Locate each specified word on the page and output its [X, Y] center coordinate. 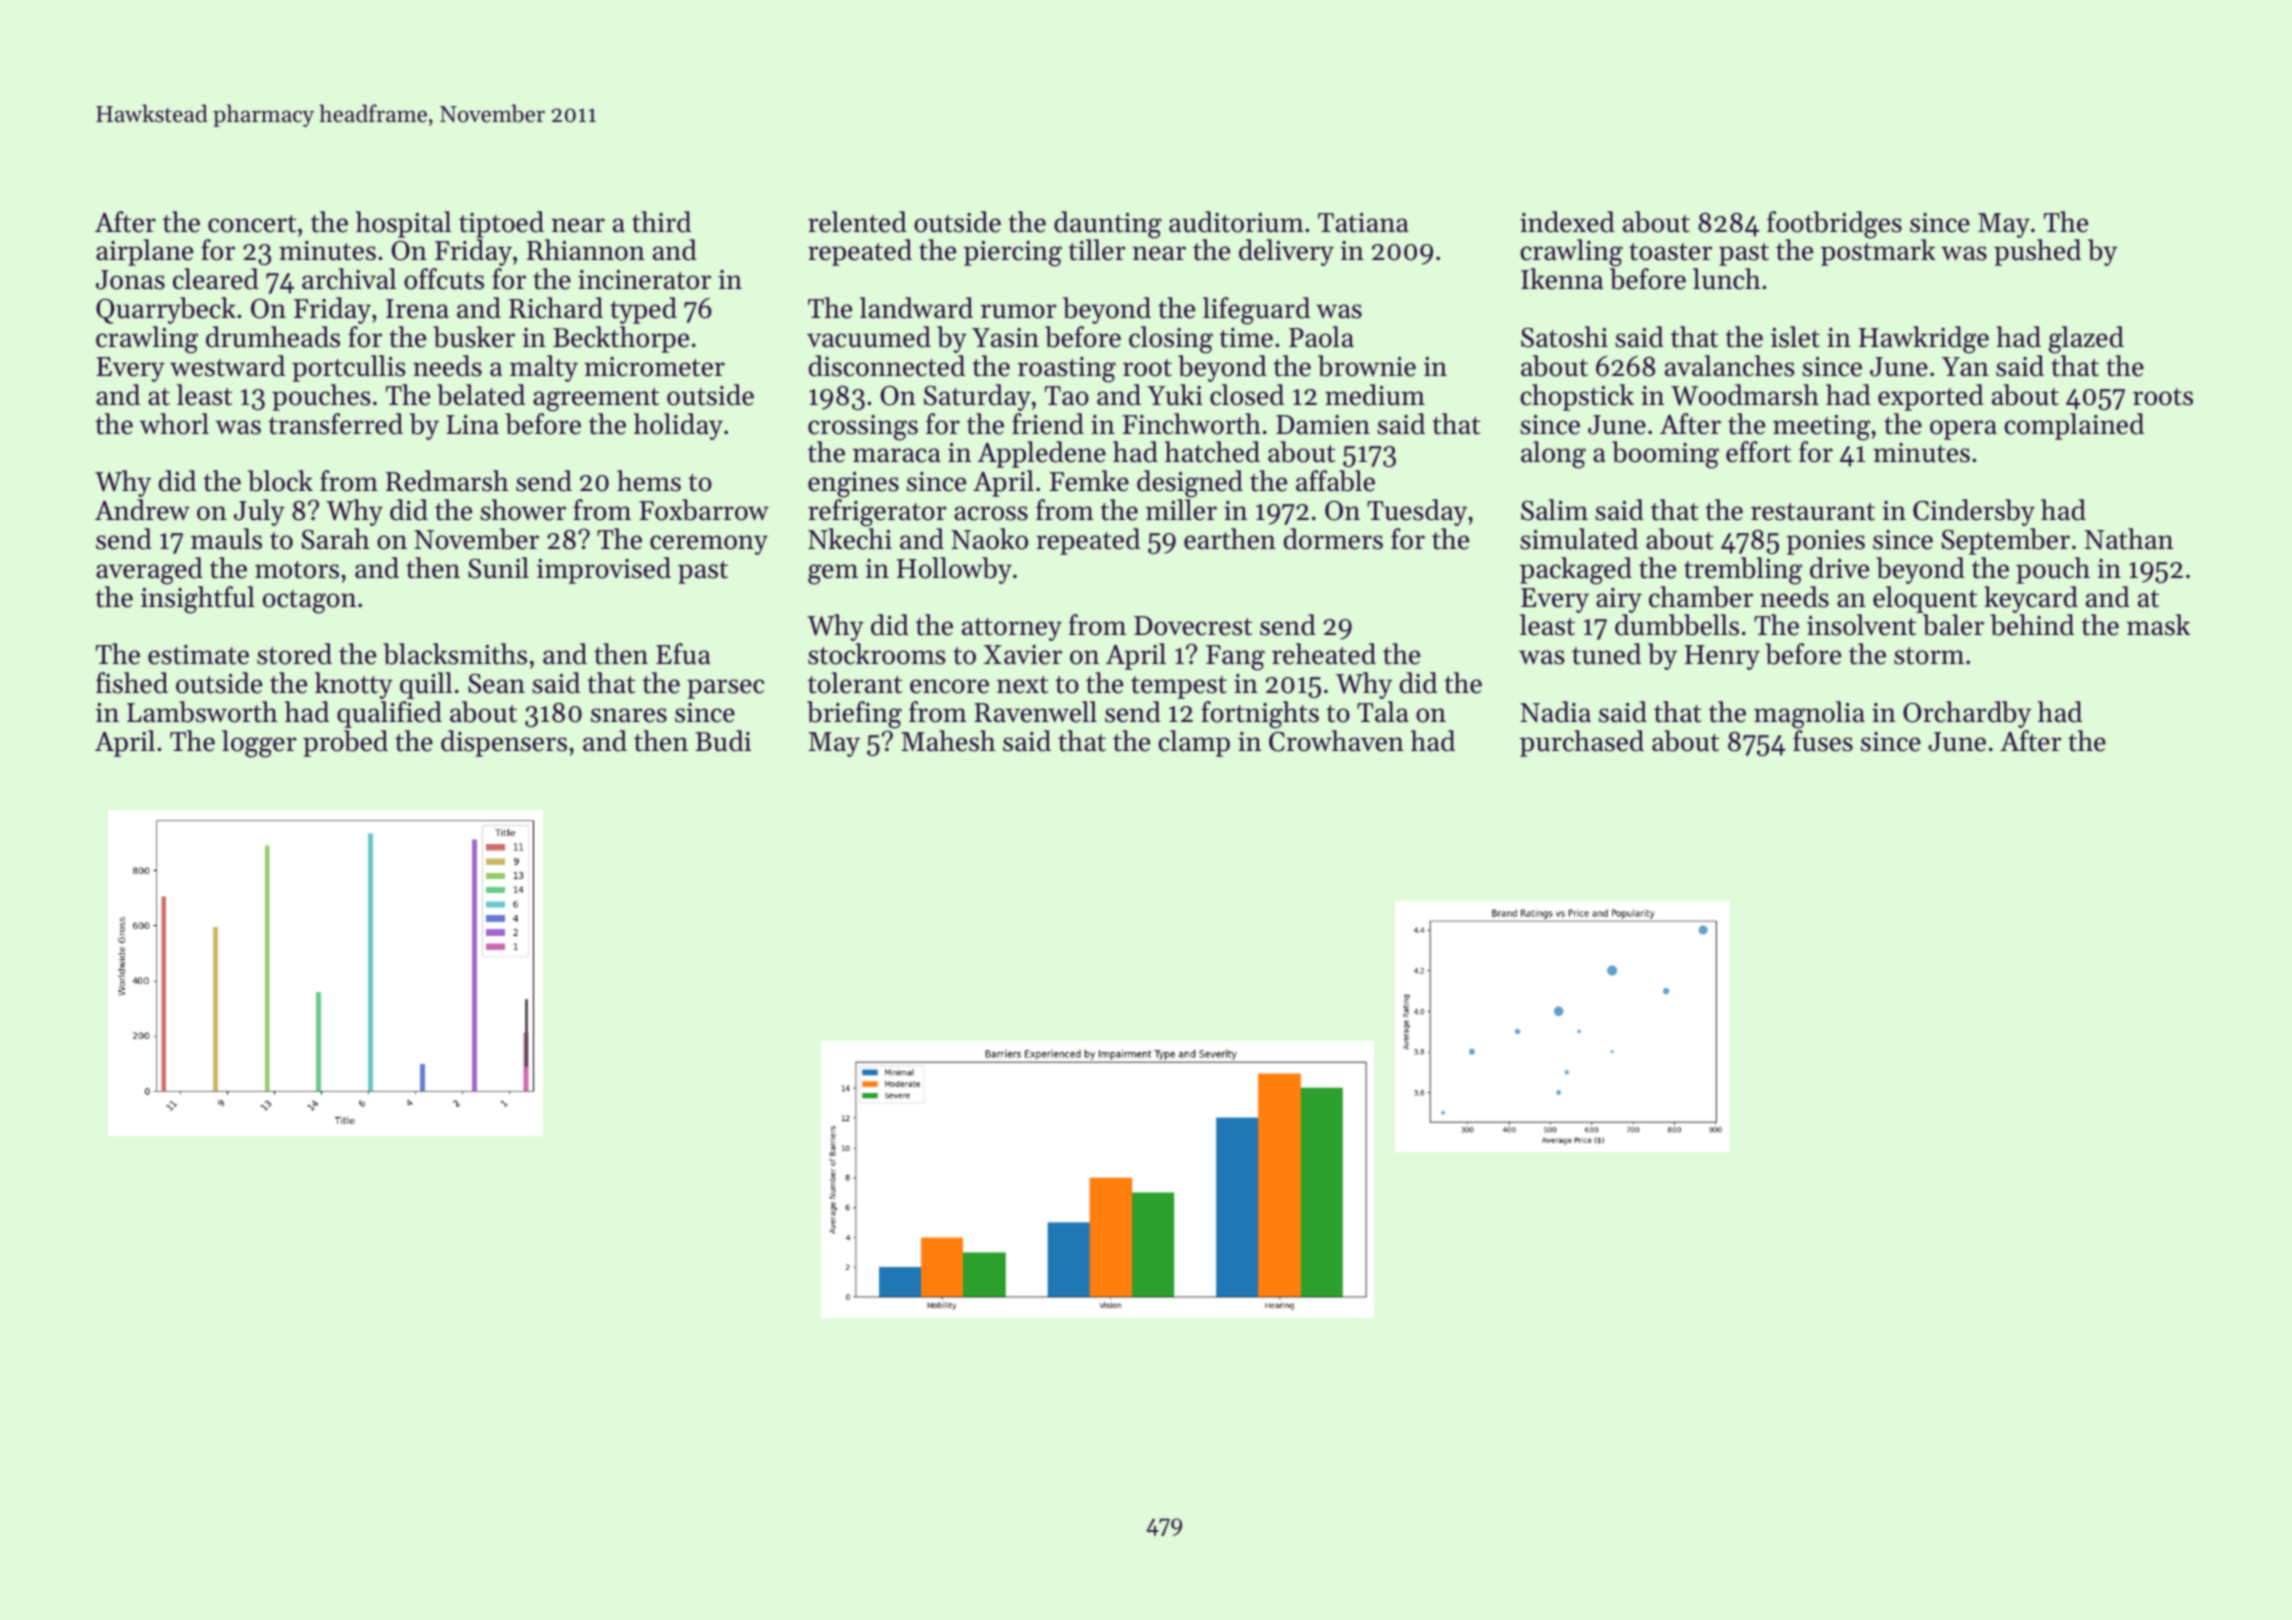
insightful [198, 600]
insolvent [1861, 625]
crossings [863, 428]
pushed [2037, 252]
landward [916, 308]
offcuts [444, 279]
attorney [1012, 629]
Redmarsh [447, 481]
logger [259, 744]
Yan [1965, 367]
